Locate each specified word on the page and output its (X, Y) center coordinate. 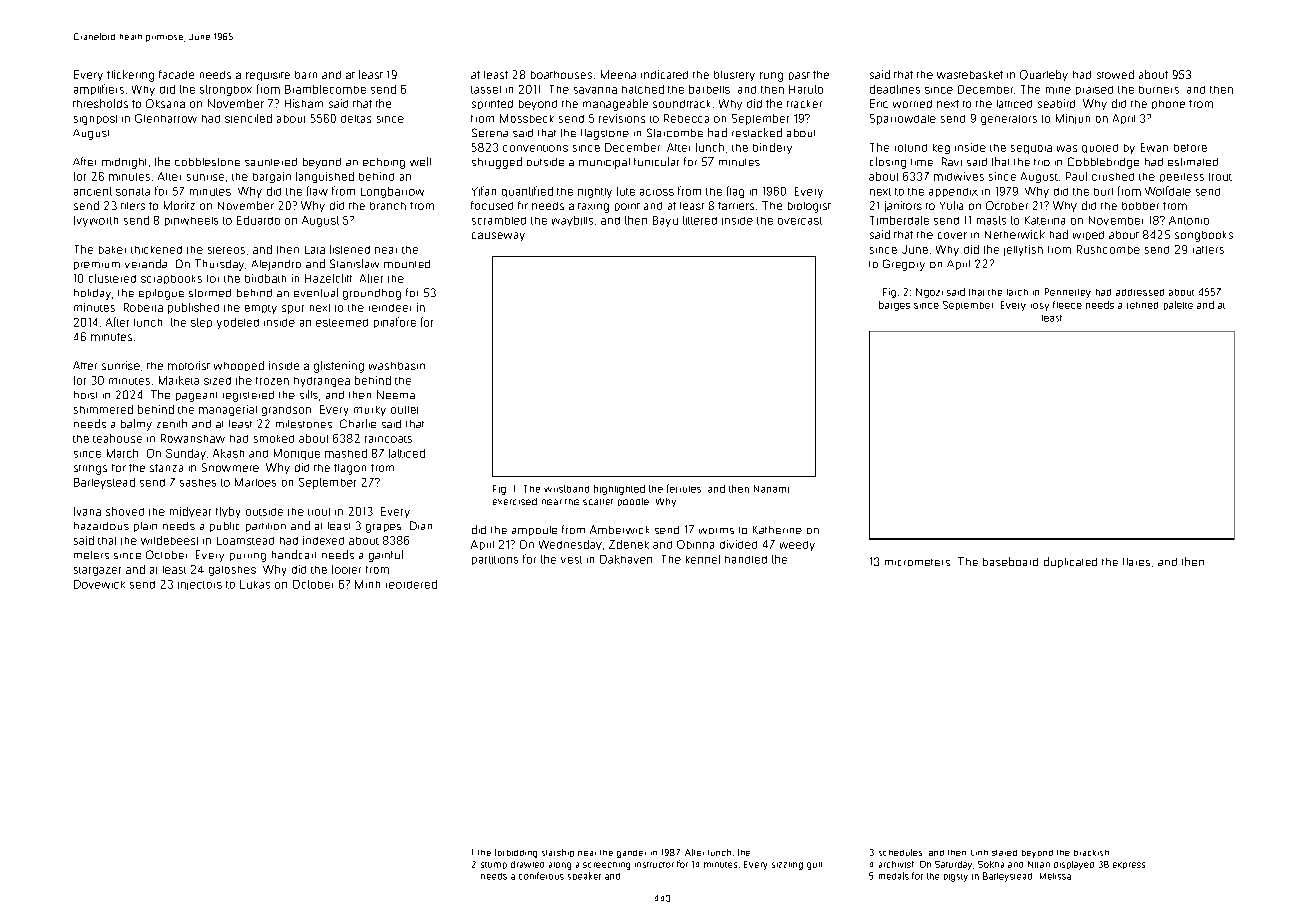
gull (814, 866)
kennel (703, 559)
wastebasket (970, 75)
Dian (421, 525)
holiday (92, 294)
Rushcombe (1108, 249)
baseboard (1010, 561)
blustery (734, 76)
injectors (200, 585)
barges (894, 306)
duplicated (1070, 562)
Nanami (771, 489)
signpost (95, 120)
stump (494, 865)
